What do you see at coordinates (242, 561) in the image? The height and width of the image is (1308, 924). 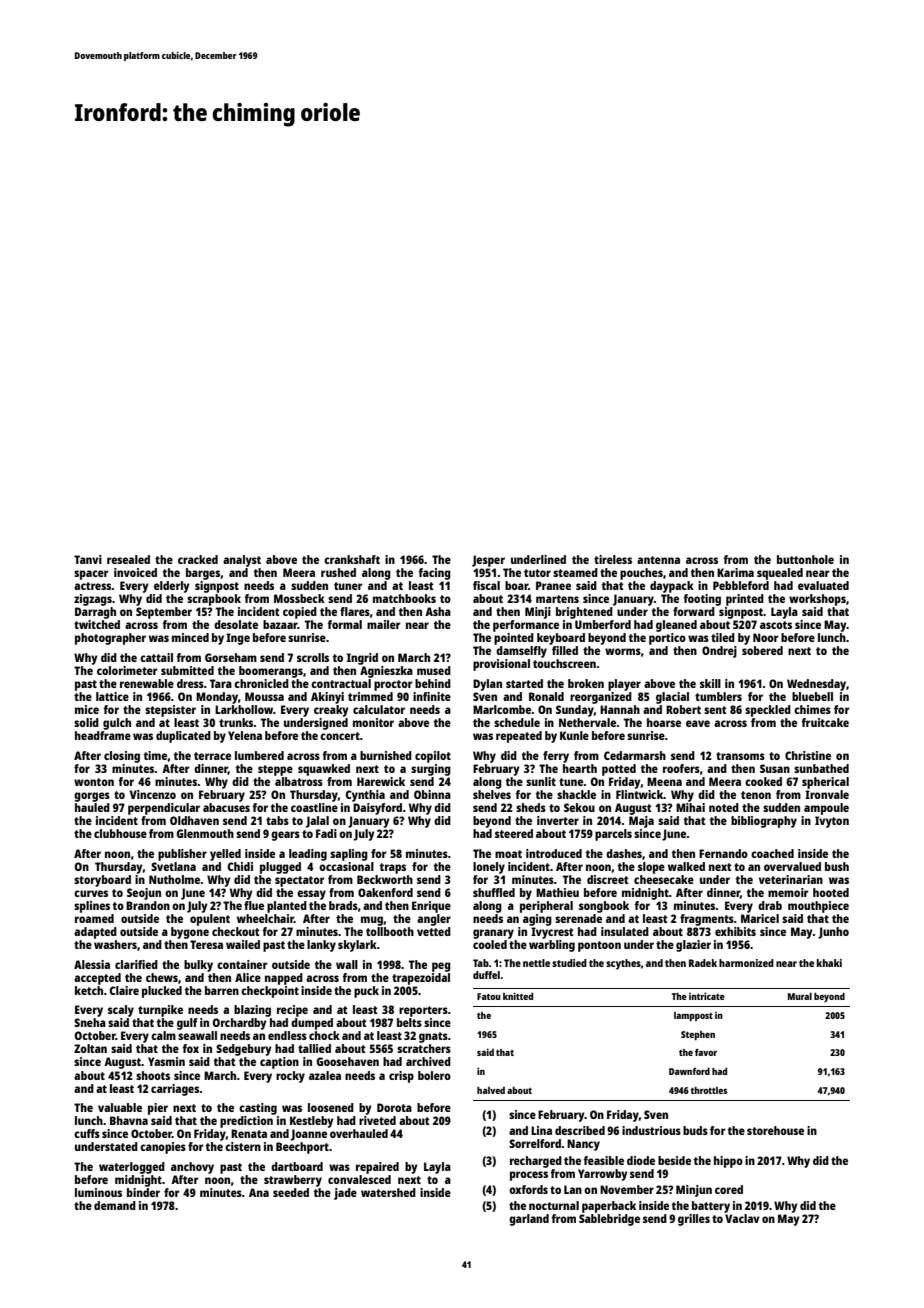 I see `analyst` at bounding box center [242, 561].
